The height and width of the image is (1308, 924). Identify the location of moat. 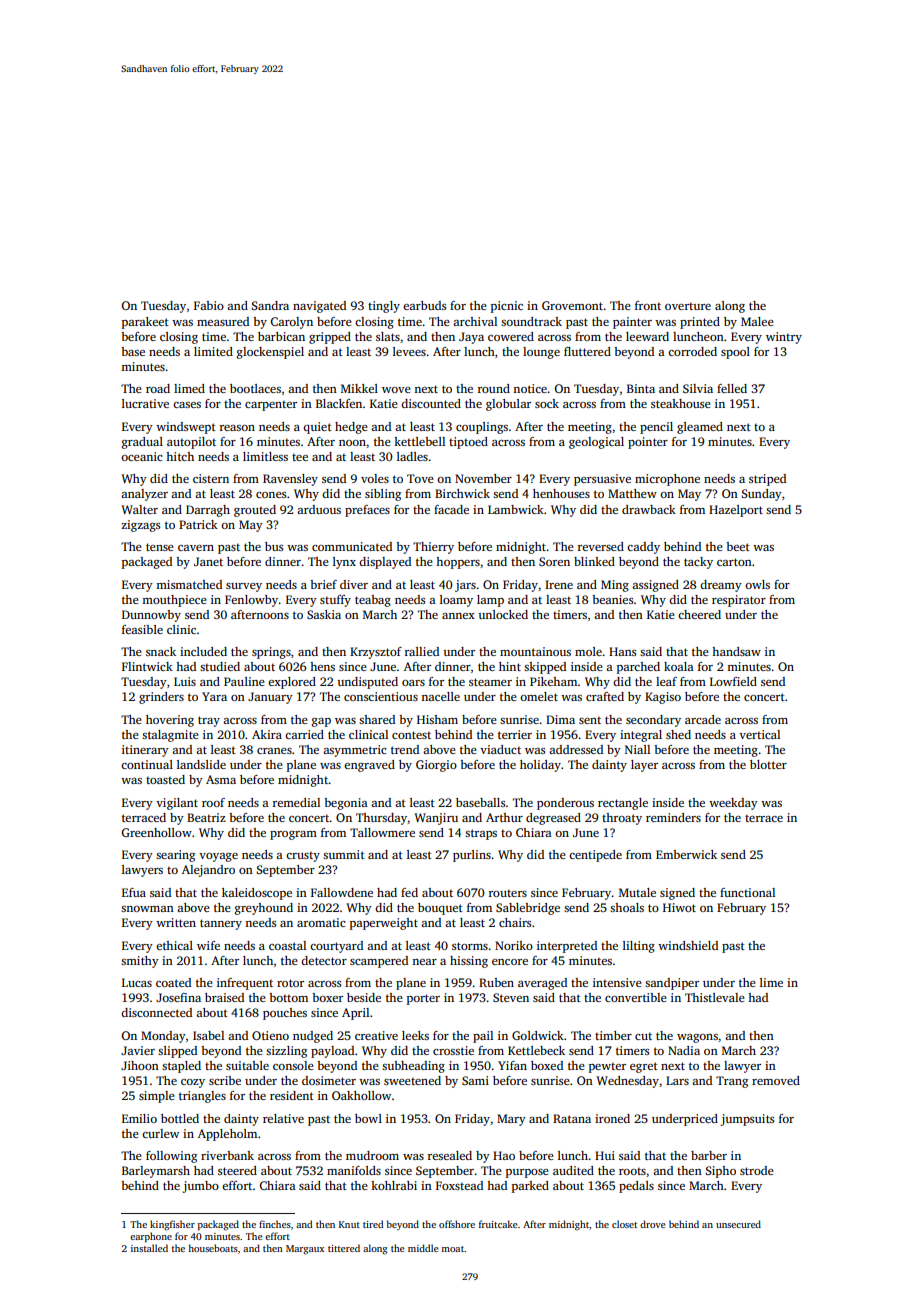
(452, 1249).
